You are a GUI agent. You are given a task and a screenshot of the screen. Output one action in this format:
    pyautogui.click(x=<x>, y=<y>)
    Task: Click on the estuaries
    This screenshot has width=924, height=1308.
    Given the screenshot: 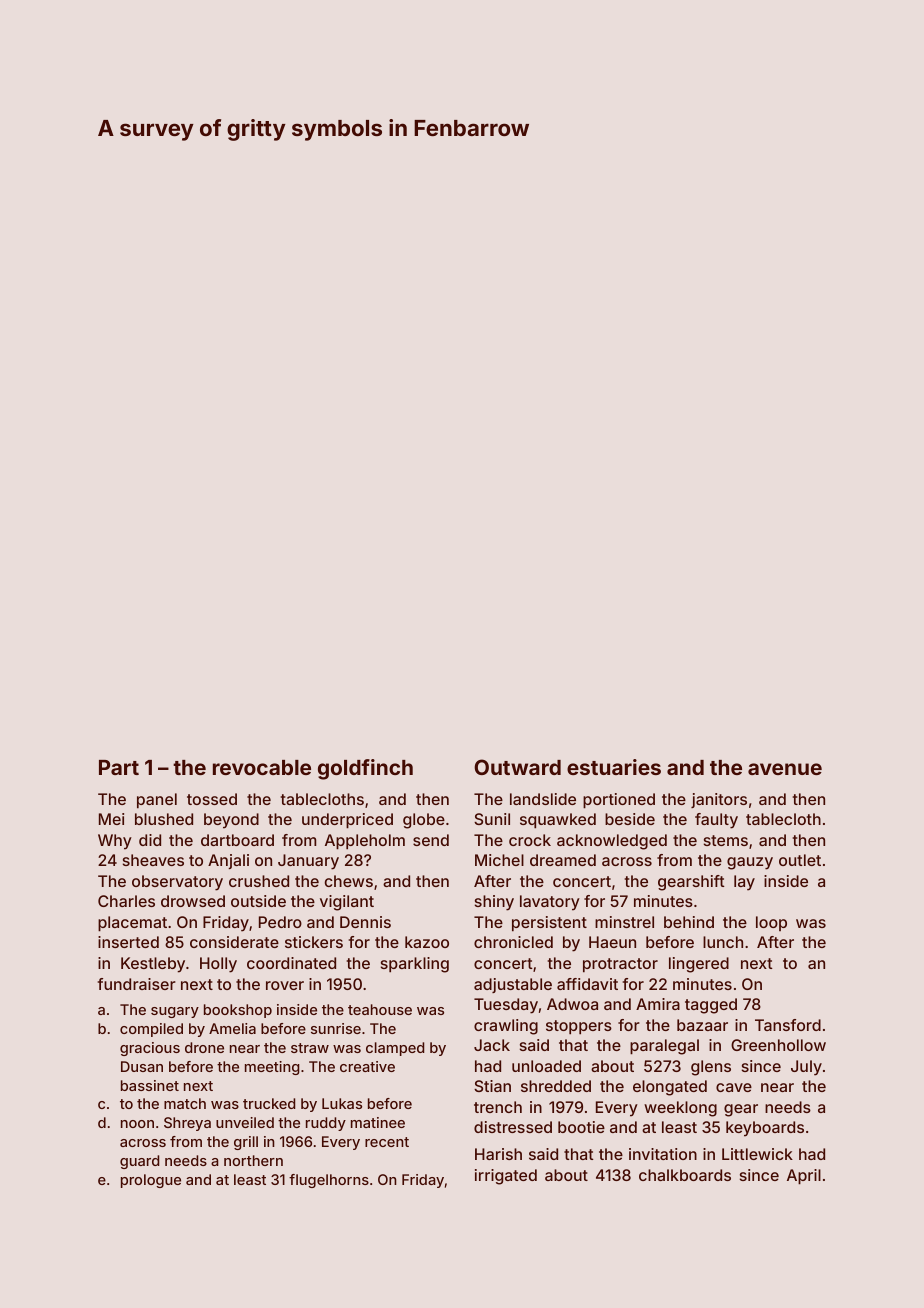 What is the action you would take?
    pyautogui.click(x=614, y=767)
